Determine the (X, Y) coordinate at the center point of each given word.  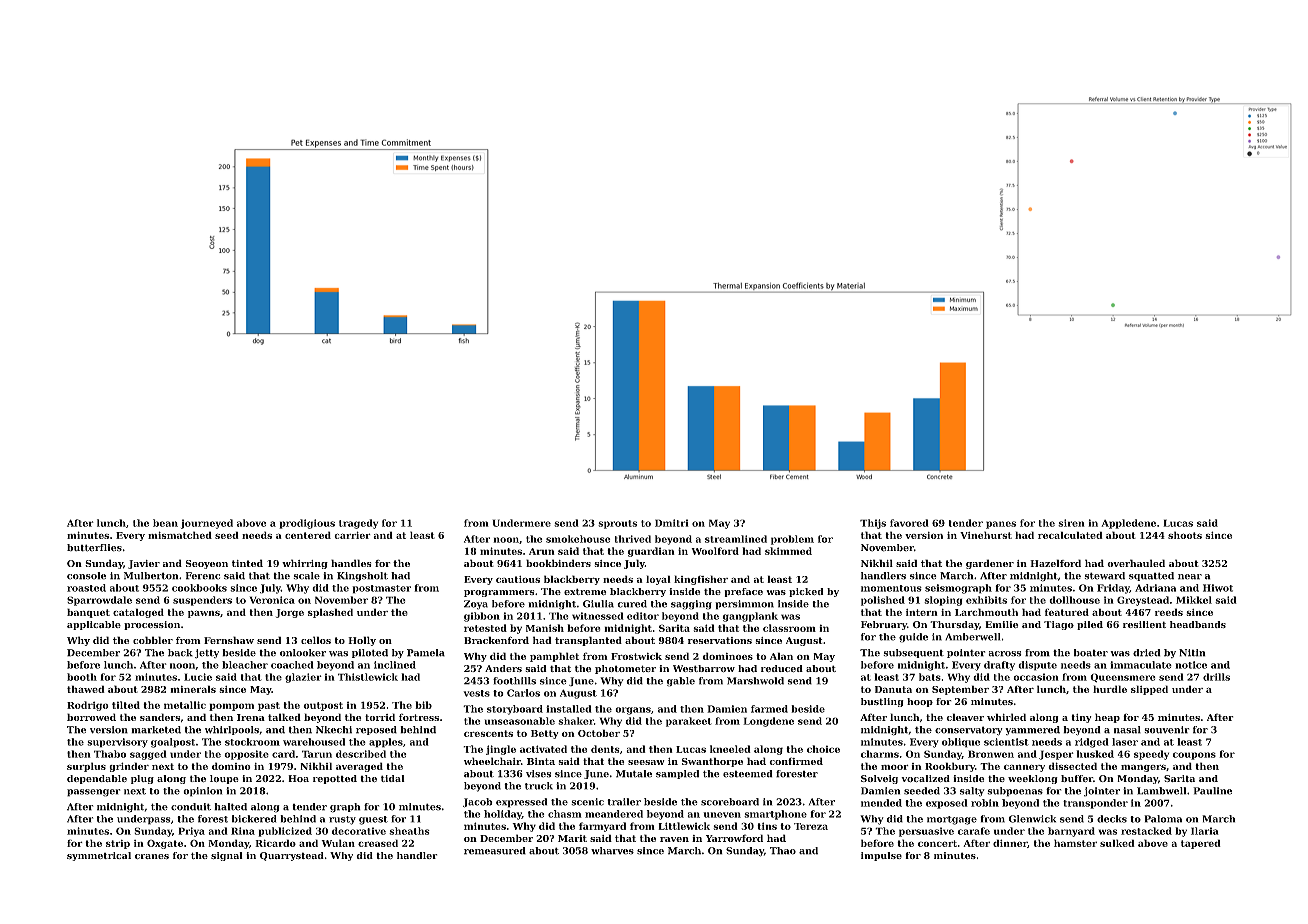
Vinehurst (986, 535)
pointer (966, 653)
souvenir (1166, 730)
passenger (93, 793)
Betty (545, 734)
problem (792, 540)
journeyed (207, 524)
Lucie (198, 677)
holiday (503, 815)
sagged (148, 755)
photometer (625, 669)
